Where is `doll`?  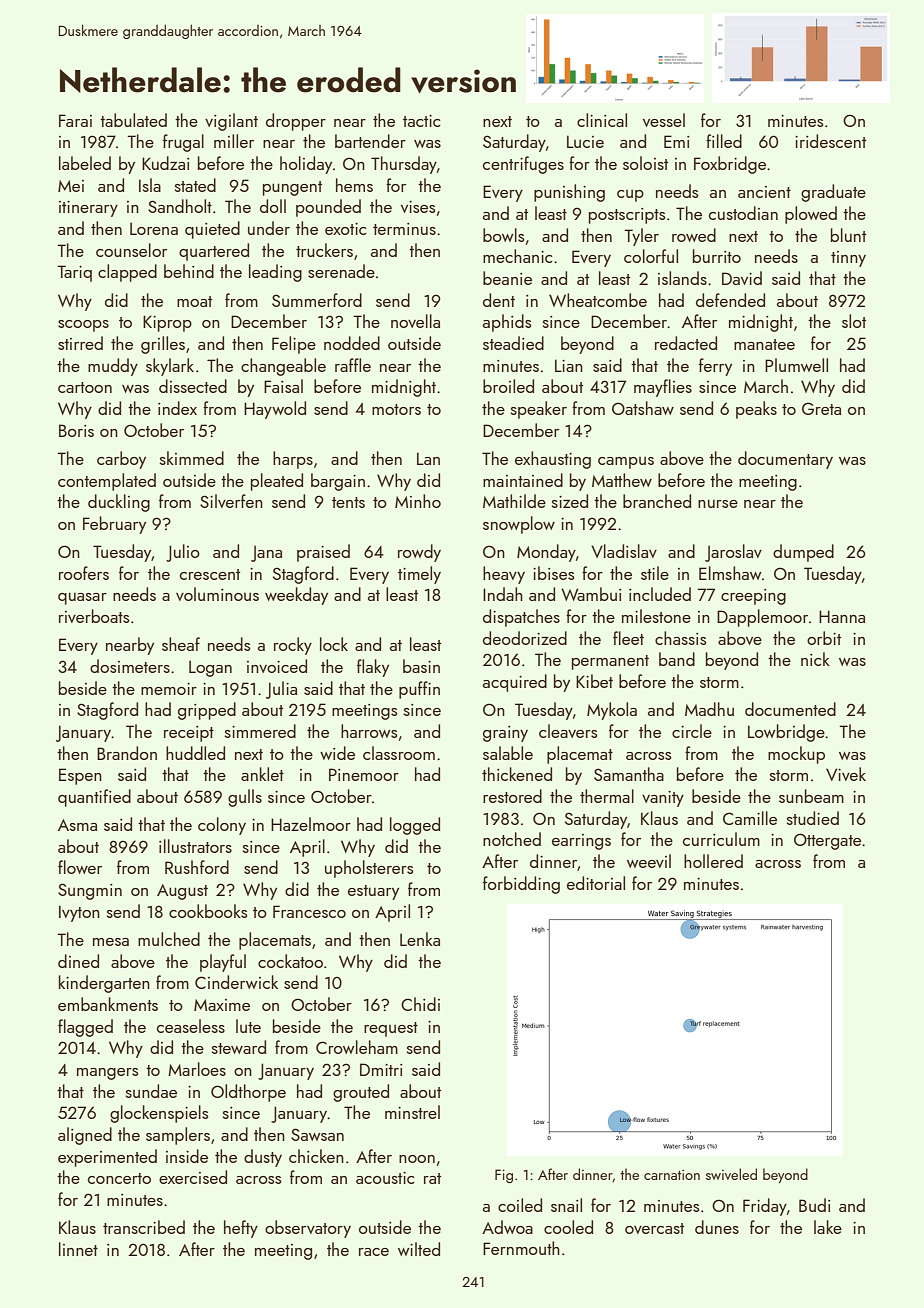 doll is located at coordinates (273, 206).
